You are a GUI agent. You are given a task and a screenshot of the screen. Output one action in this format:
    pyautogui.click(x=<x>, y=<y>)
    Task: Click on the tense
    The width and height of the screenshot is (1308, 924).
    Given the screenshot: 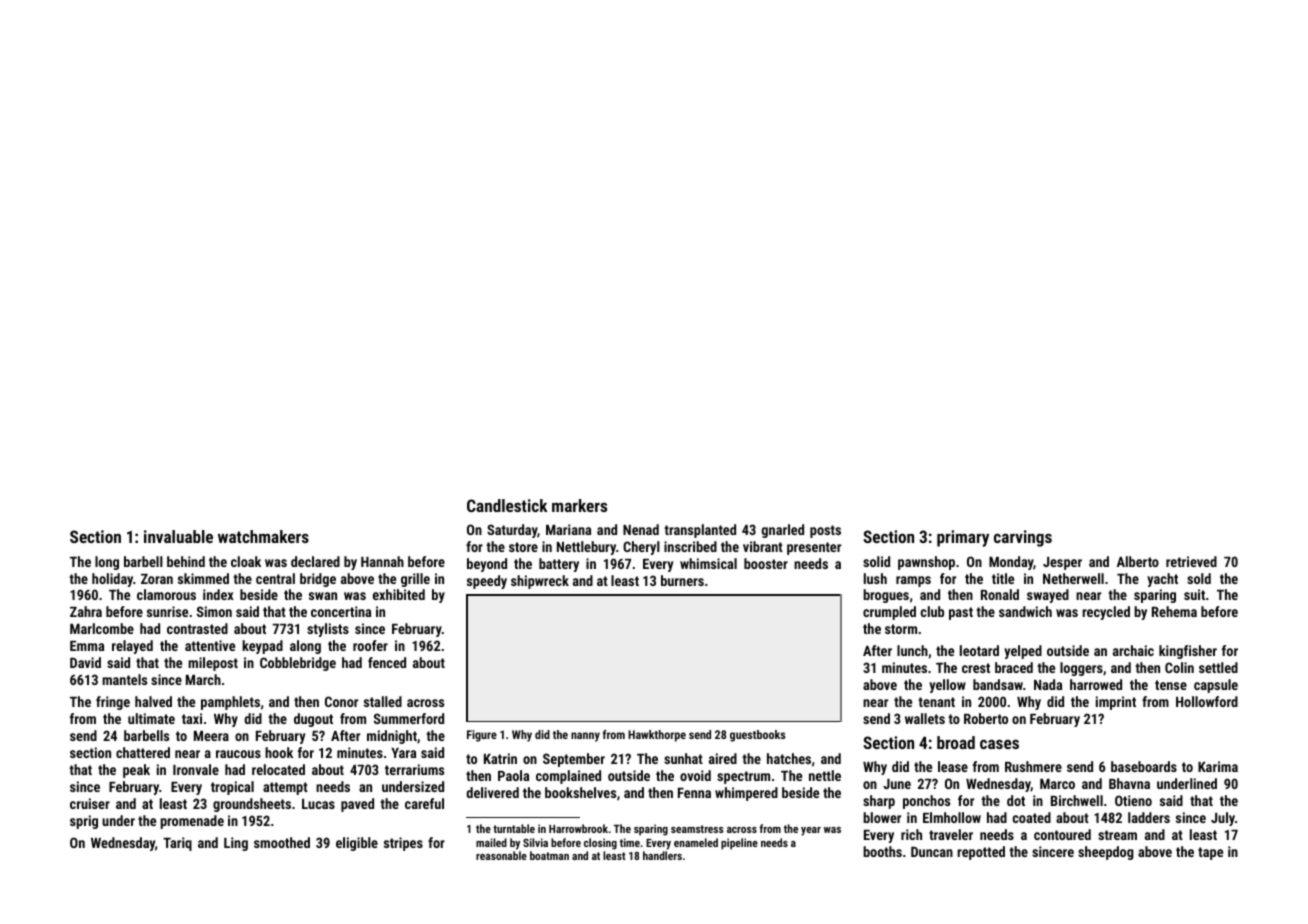 What is the action you would take?
    pyautogui.click(x=1171, y=685)
